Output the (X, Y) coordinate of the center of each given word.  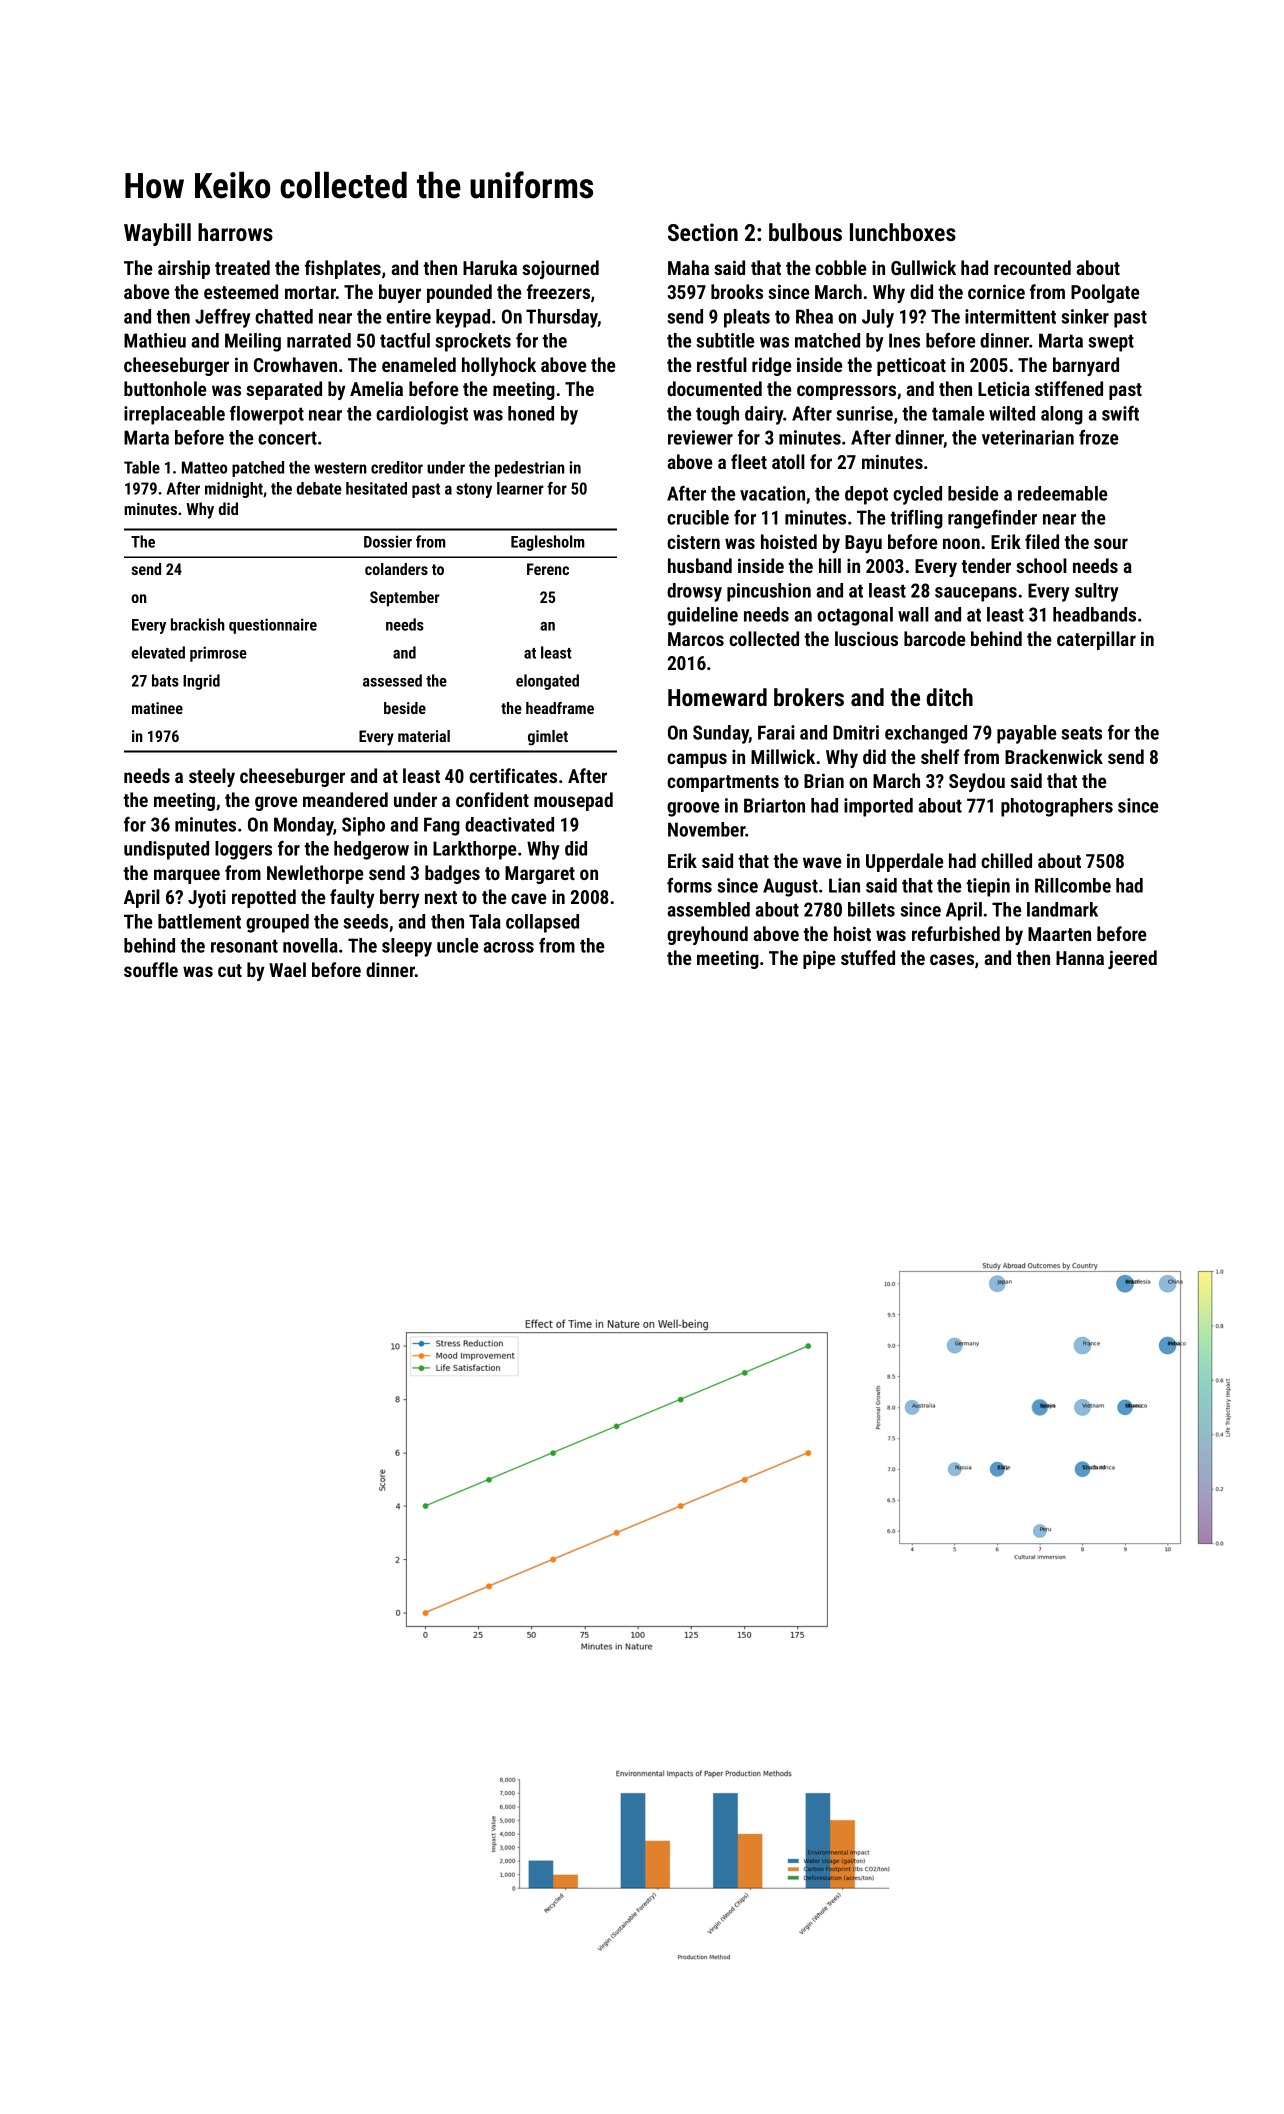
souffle (151, 969)
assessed (392, 680)
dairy (764, 415)
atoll (788, 461)
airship (184, 269)
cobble (840, 267)
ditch (950, 697)
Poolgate (1105, 293)
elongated (547, 682)
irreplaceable (174, 415)
